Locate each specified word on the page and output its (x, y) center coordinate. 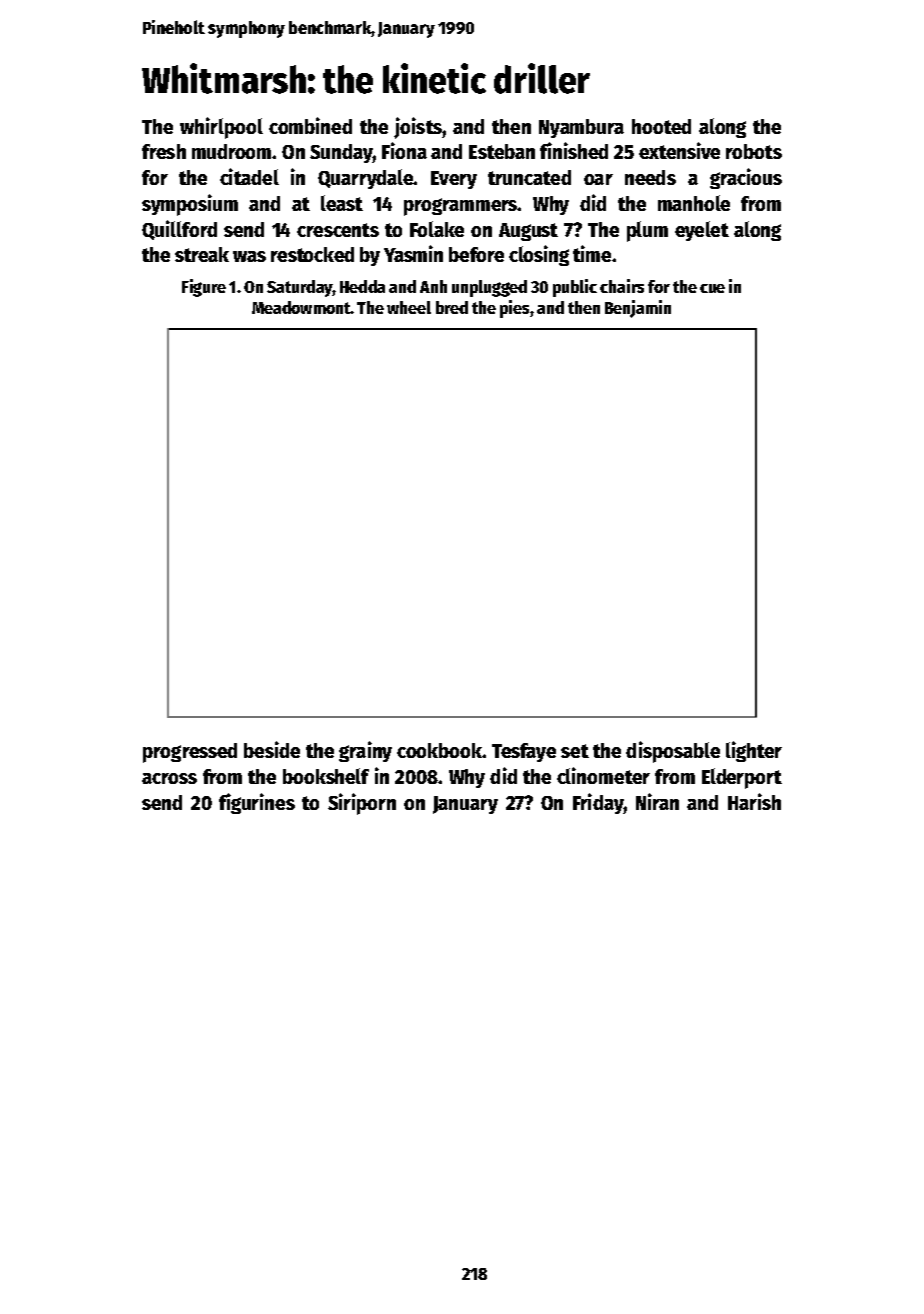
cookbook (439, 750)
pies (514, 309)
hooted (661, 126)
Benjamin (638, 309)
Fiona (404, 150)
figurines (257, 803)
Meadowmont (301, 307)
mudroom (231, 151)
